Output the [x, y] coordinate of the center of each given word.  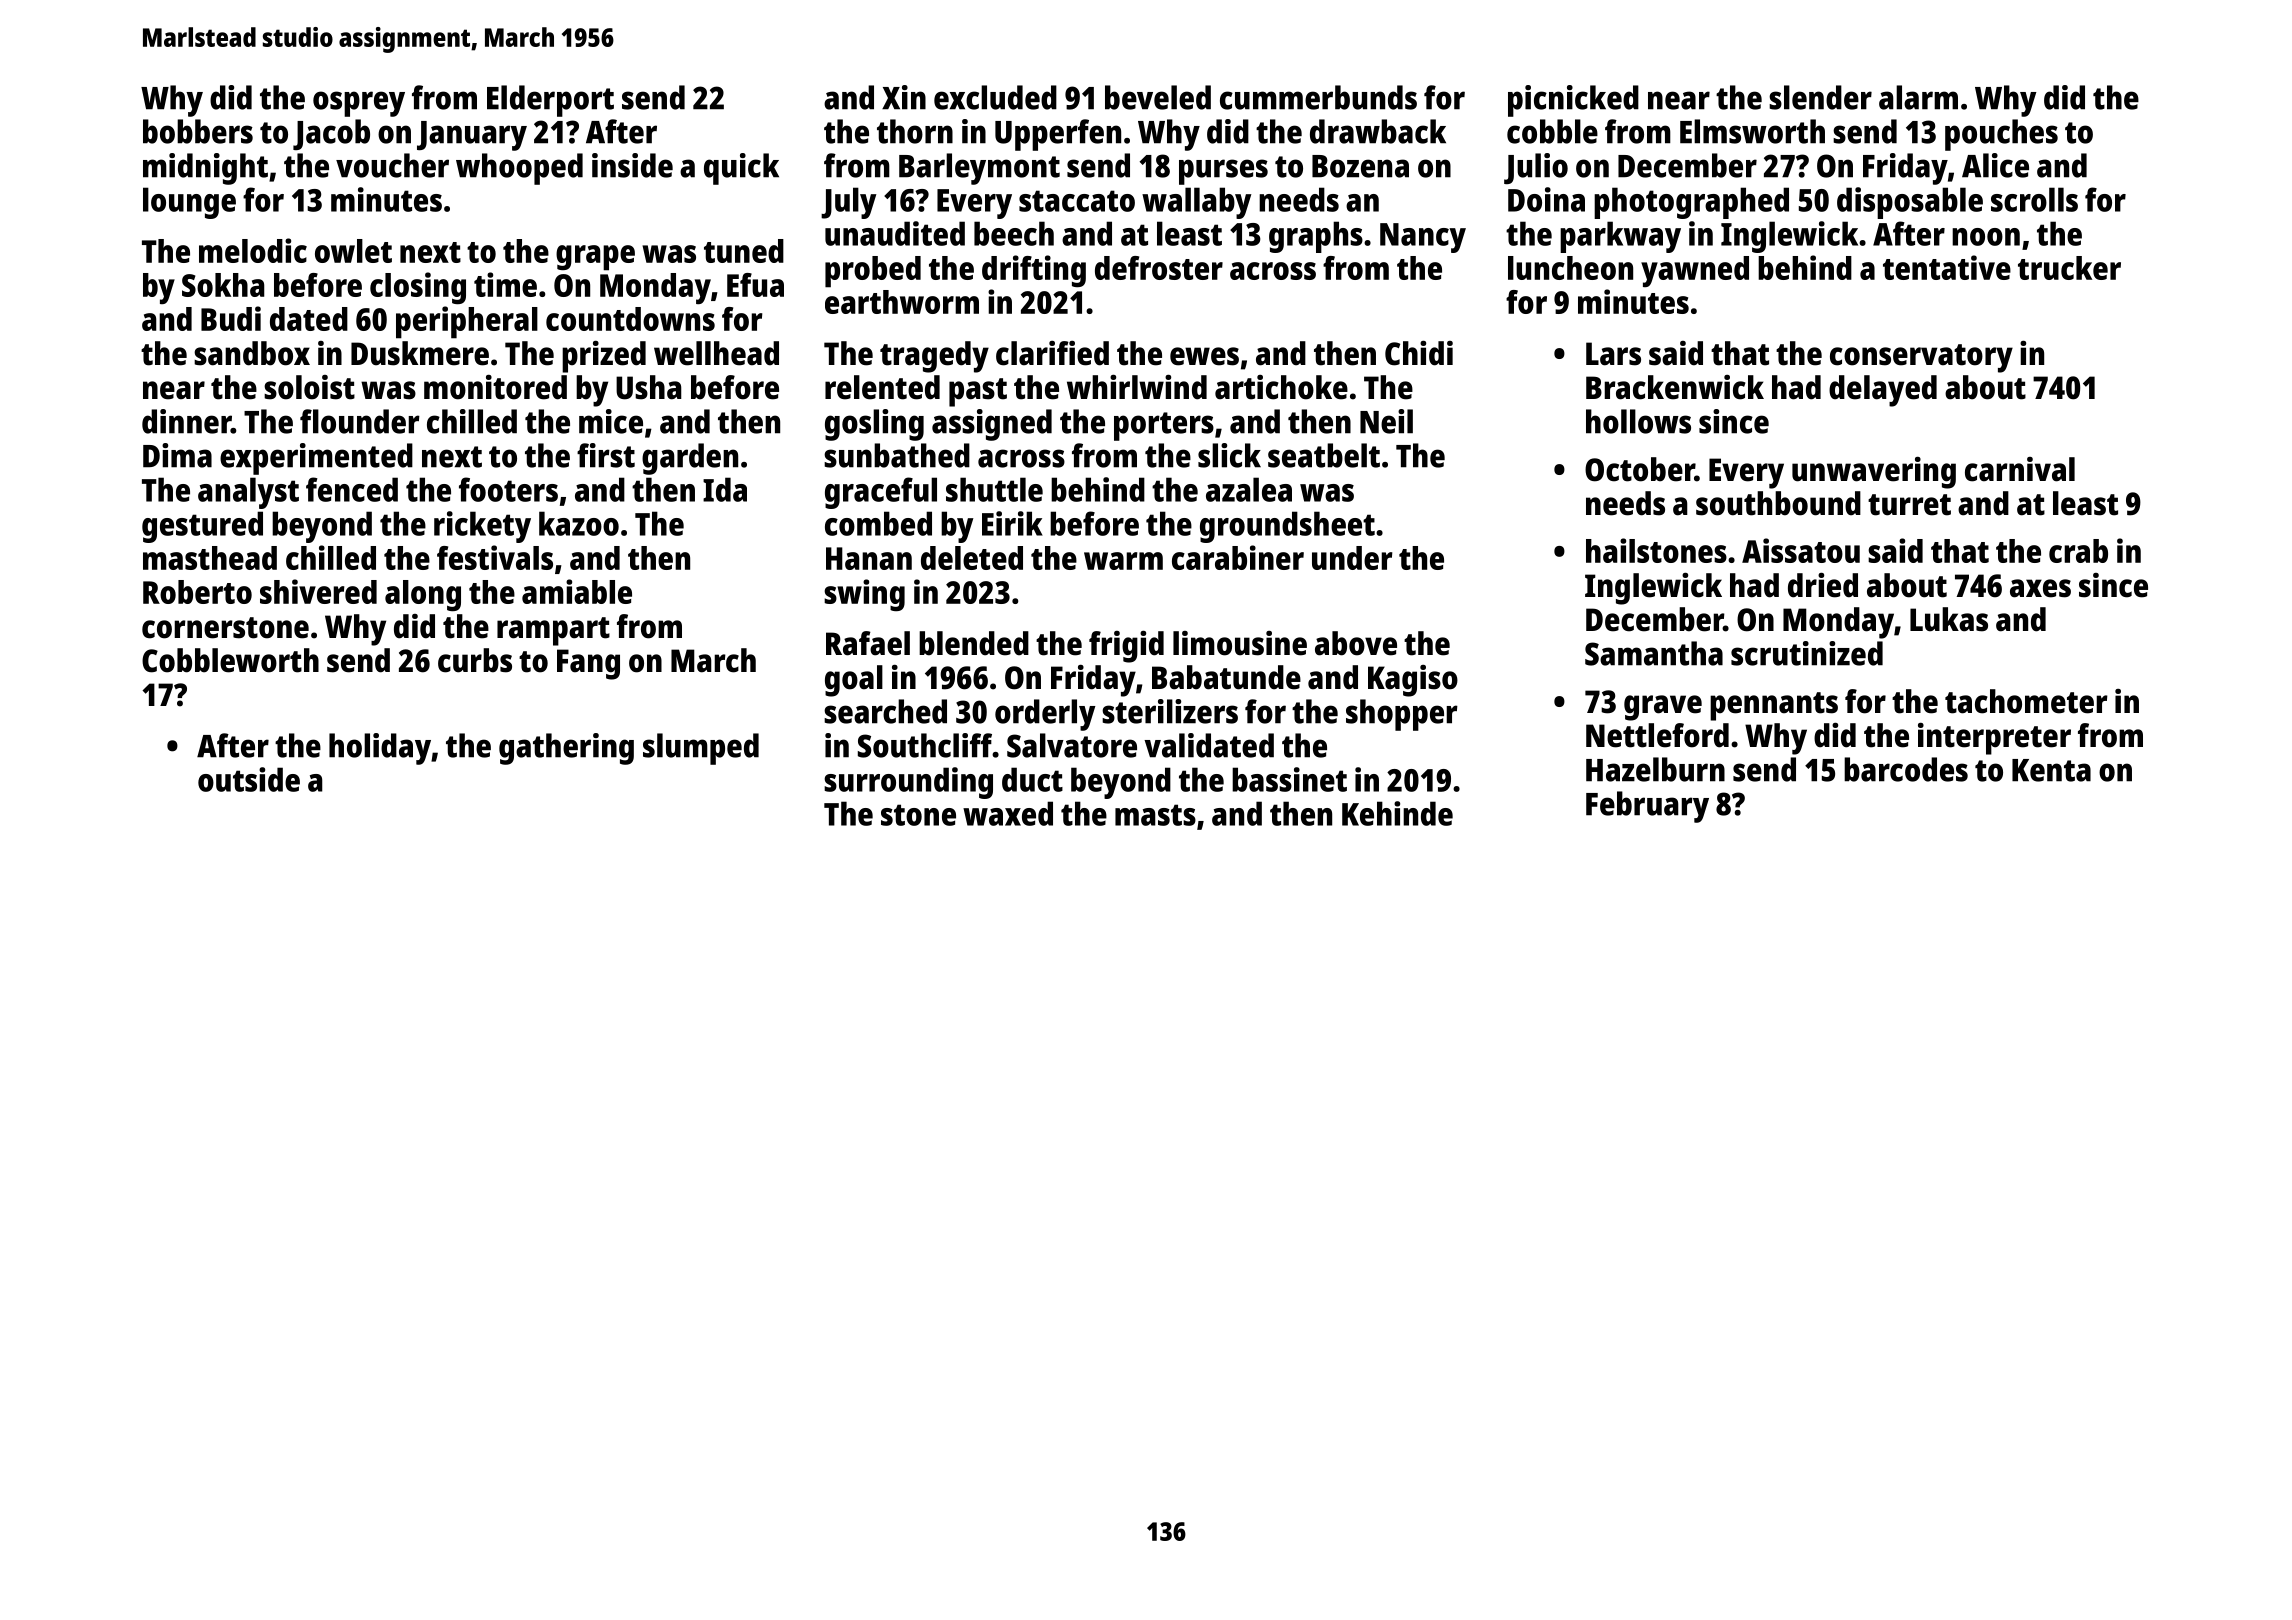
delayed [1883, 391]
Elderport [550, 101]
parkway [1620, 237]
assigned [992, 425]
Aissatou [1801, 550]
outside [249, 779]
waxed [1008, 813]
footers [508, 489]
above [1356, 643]
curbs [475, 660]
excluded [995, 97]
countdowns [630, 319]
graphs [1316, 237]
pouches [2001, 135]
